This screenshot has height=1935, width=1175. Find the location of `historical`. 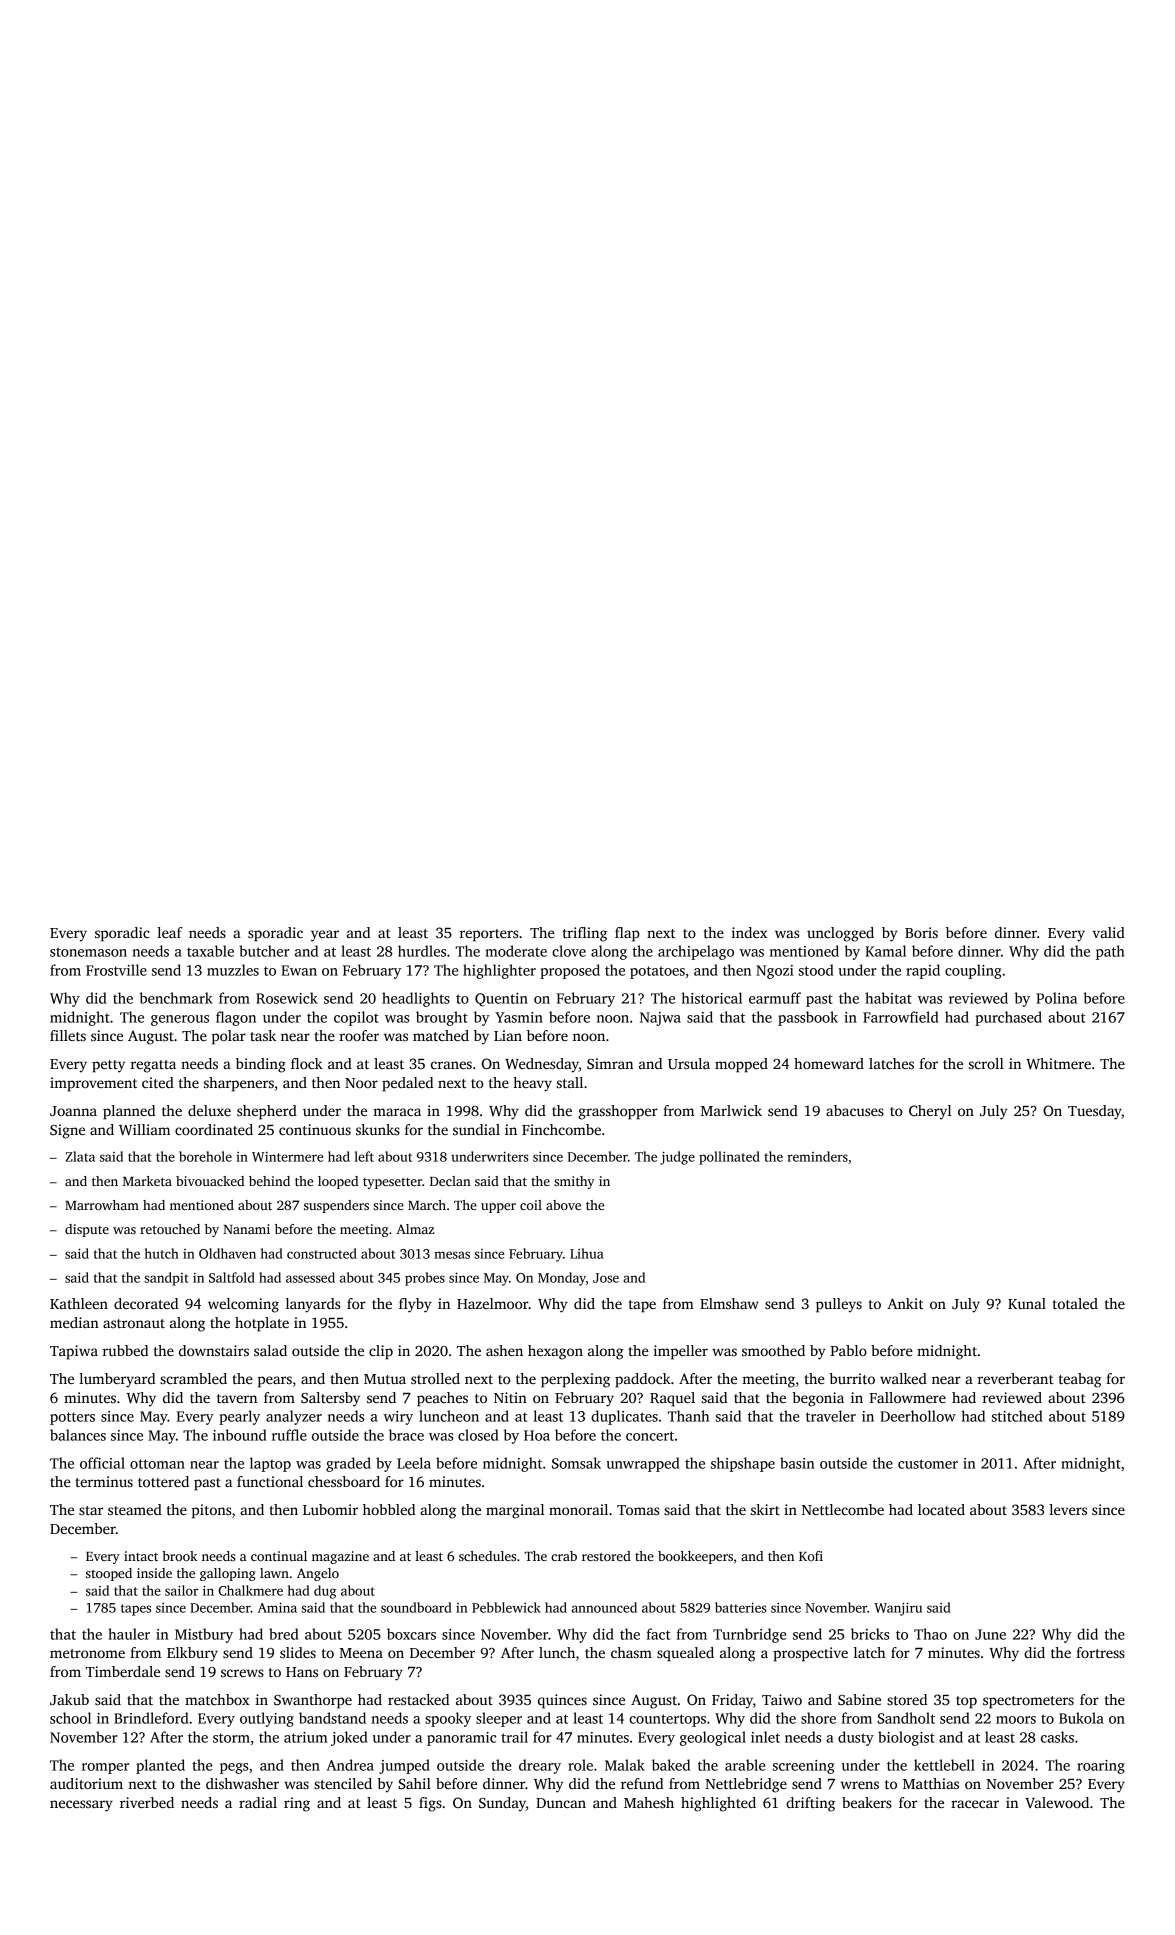

historical is located at coordinates (712, 998).
